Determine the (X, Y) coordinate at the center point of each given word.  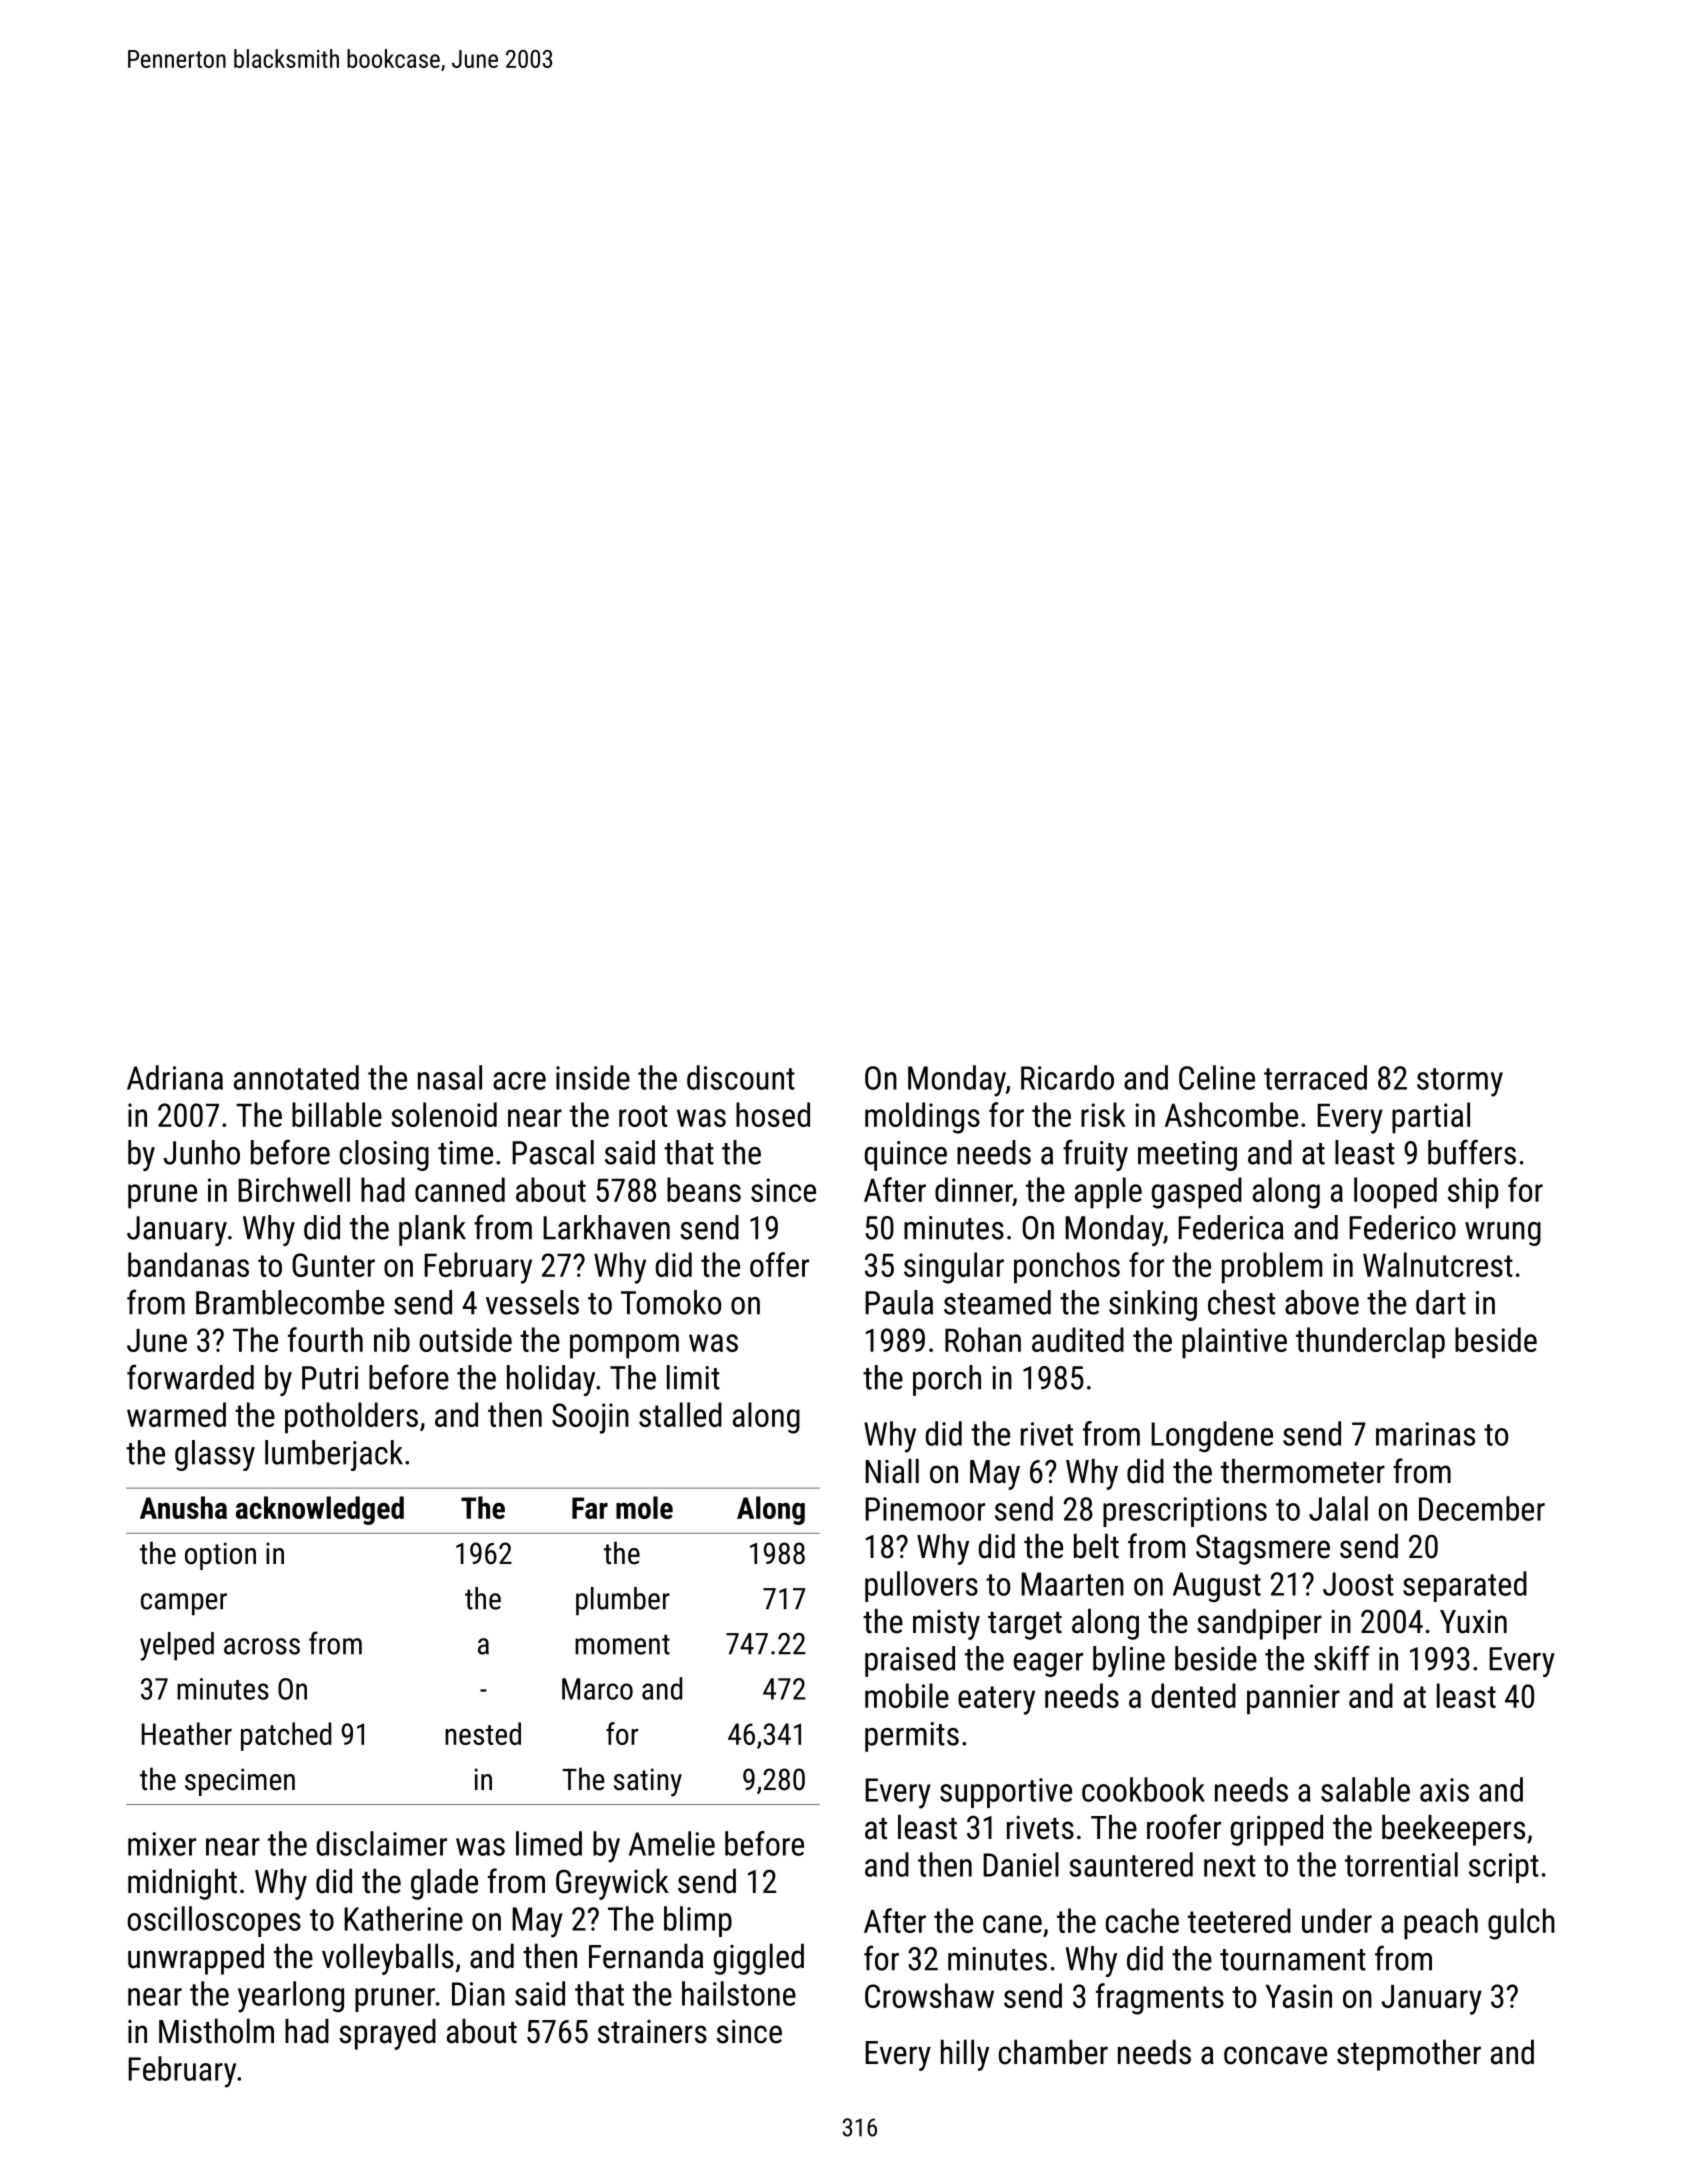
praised (910, 1661)
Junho (201, 1152)
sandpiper (1259, 1624)
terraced (1315, 1077)
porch (947, 1380)
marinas (1425, 1434)
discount (741, 1077)
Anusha (183, 1507)
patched (286, 1736)
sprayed (387, 2034)
